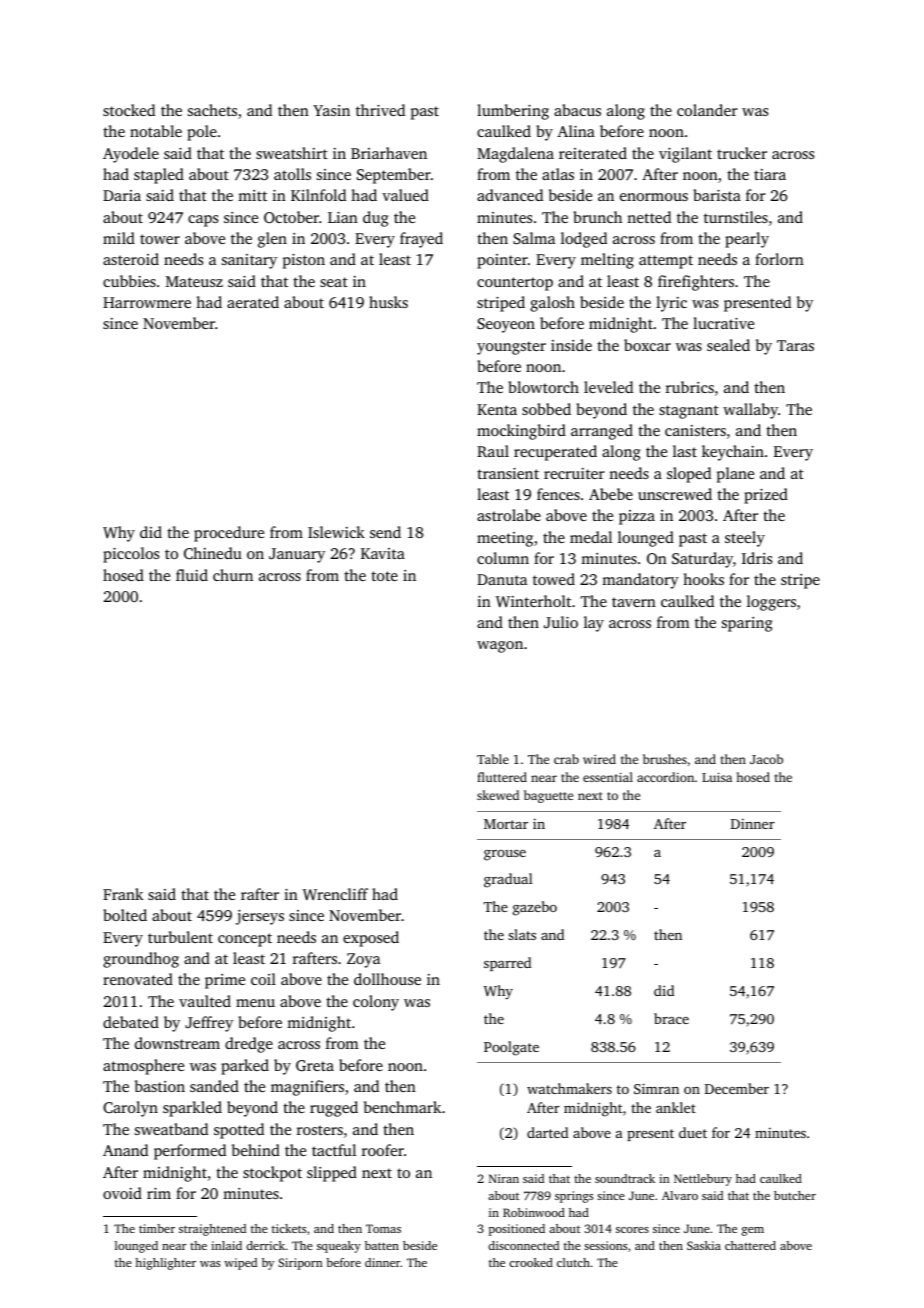 This screenshot has height=1308, width=924. Describe the element at coordinates (297, 555) in the screenshot. I see `January` at that location.
